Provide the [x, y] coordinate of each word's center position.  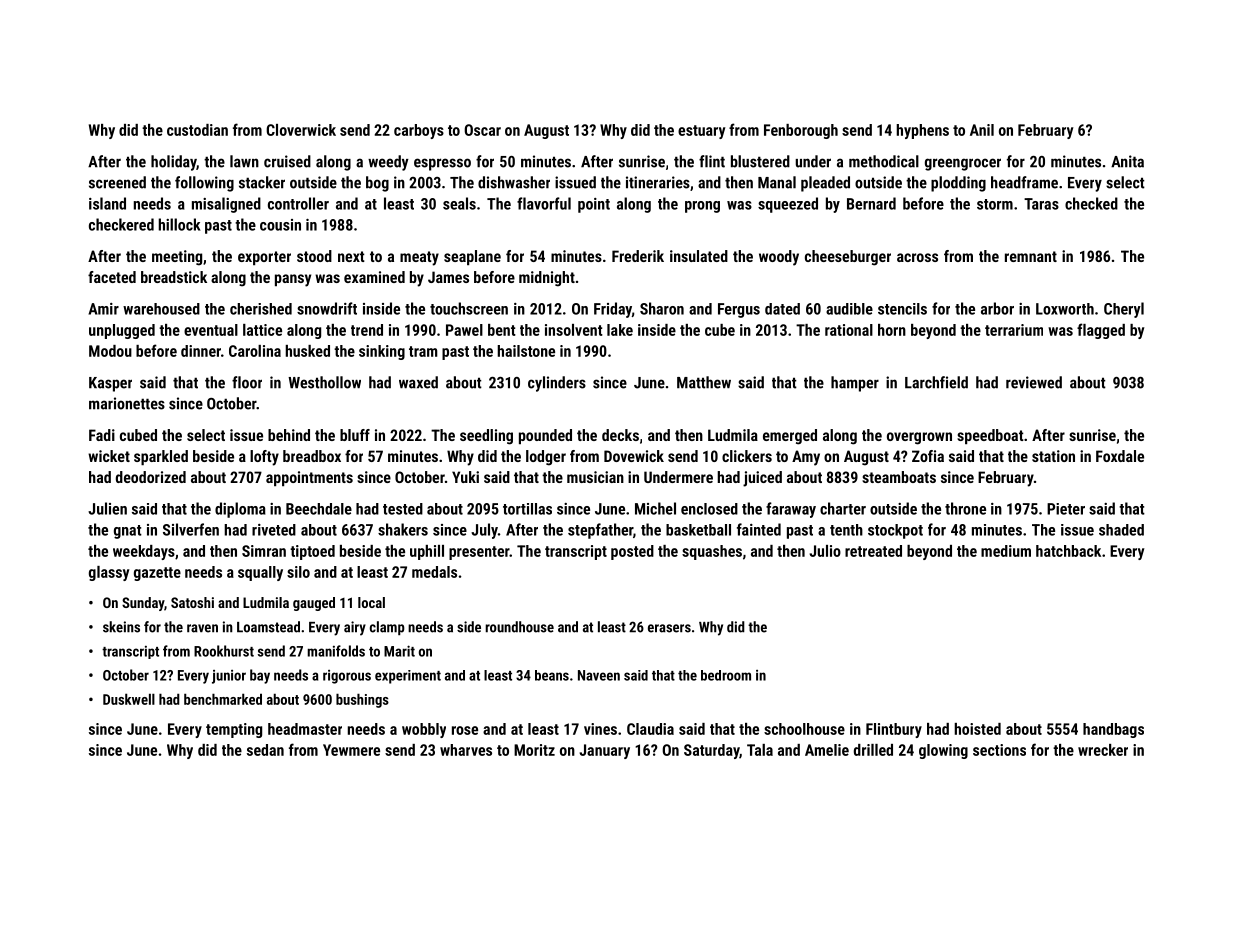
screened [117, 182]
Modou [110, 351]
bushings [362, 700]
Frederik [638, 256]
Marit [399, 651]
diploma [240, 510]
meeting [177, 258]
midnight [547, 279]
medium [1006, 551]
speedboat [990, 436]
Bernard [871, 203]
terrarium [1014, 330]
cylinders [557, 384]
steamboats [899, 477]
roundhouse [519, 627]
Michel [655, 508]
